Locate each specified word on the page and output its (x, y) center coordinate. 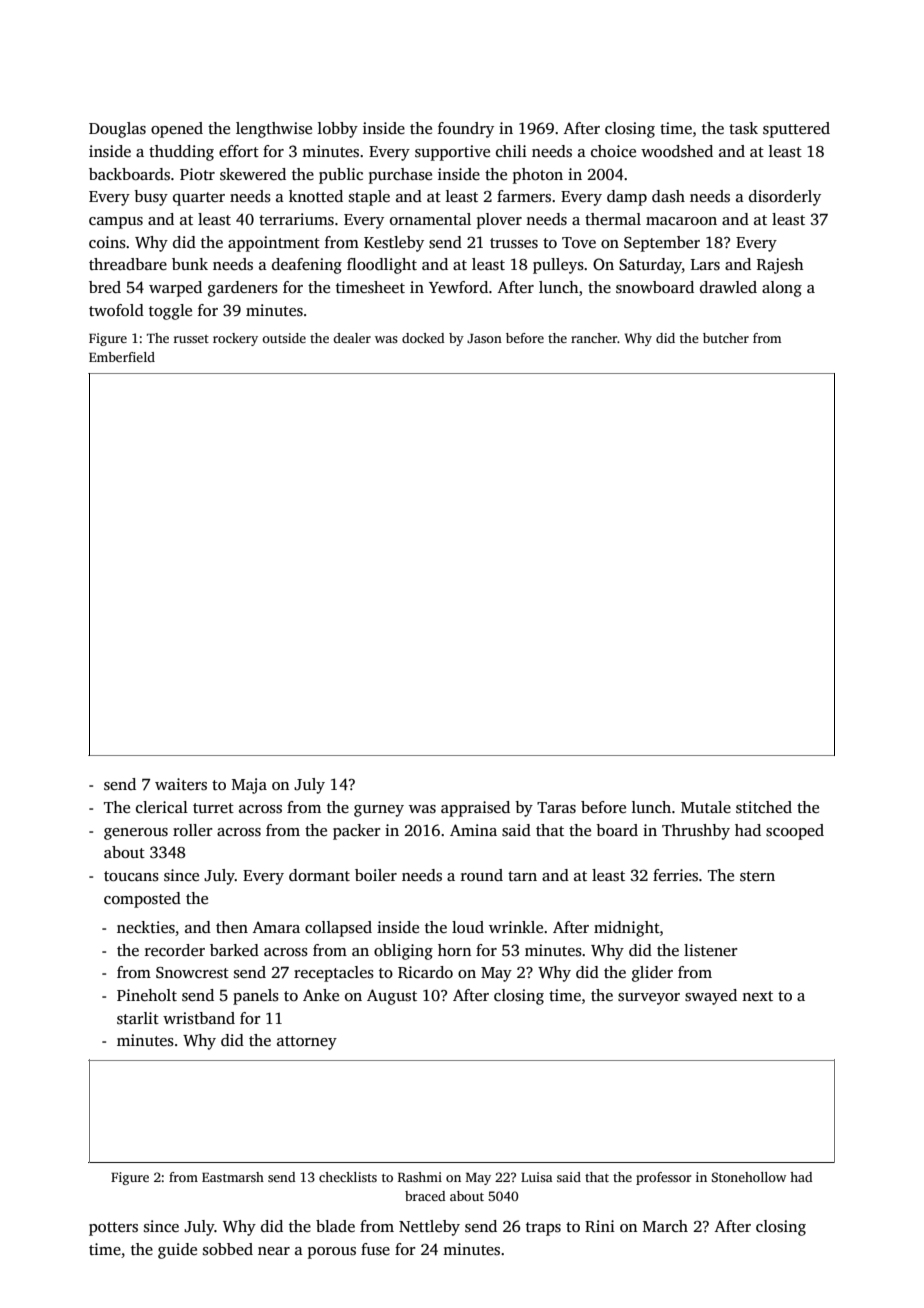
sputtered (796, 130)
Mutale (706, 807)
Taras (556, 808)
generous (136, 834)
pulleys (558, 266)
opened (177, 130)
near (274, 1251)
